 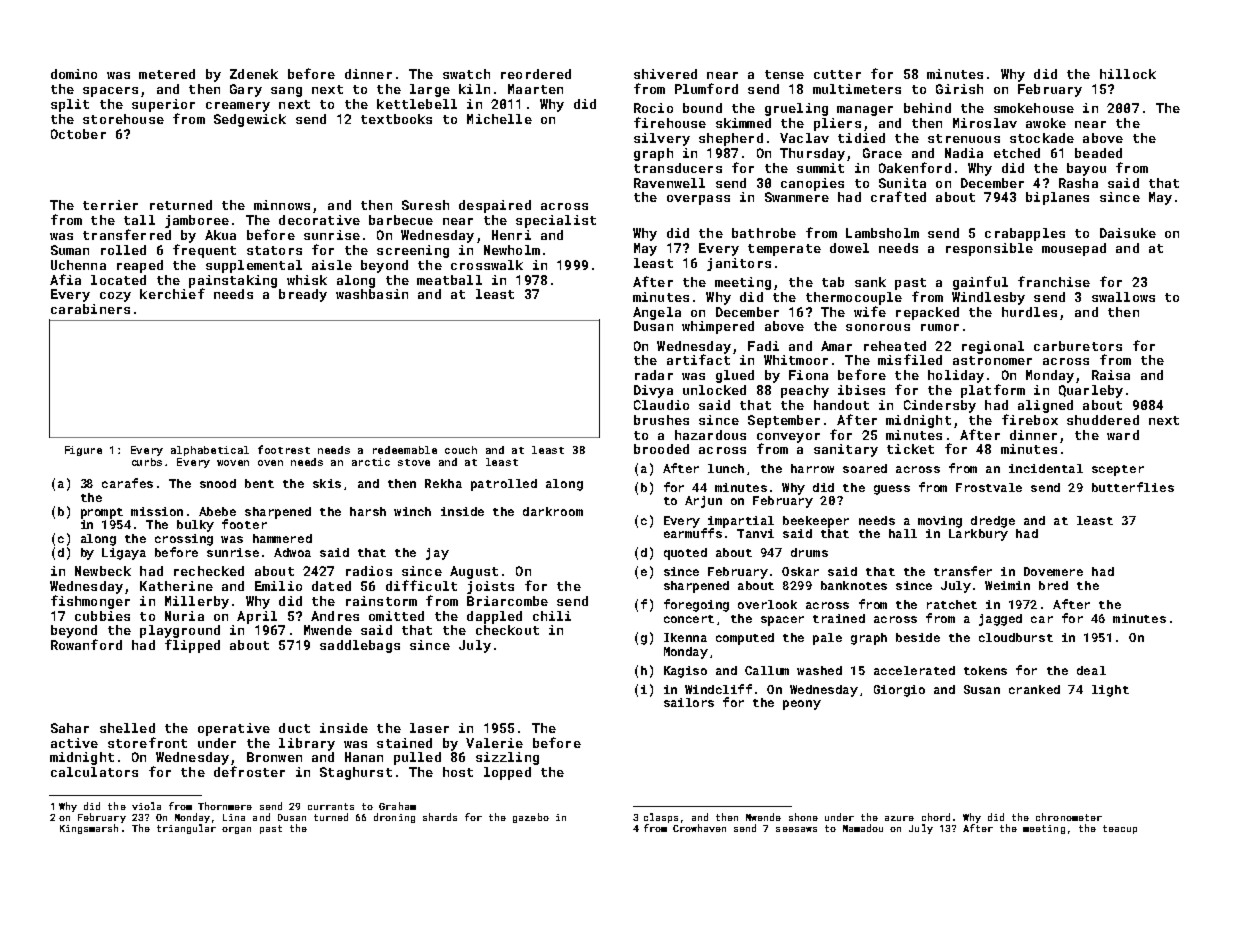 What do you see at coordinates (368, 511) in the image?
I see `harsh` at bounding box center [368, 511].
